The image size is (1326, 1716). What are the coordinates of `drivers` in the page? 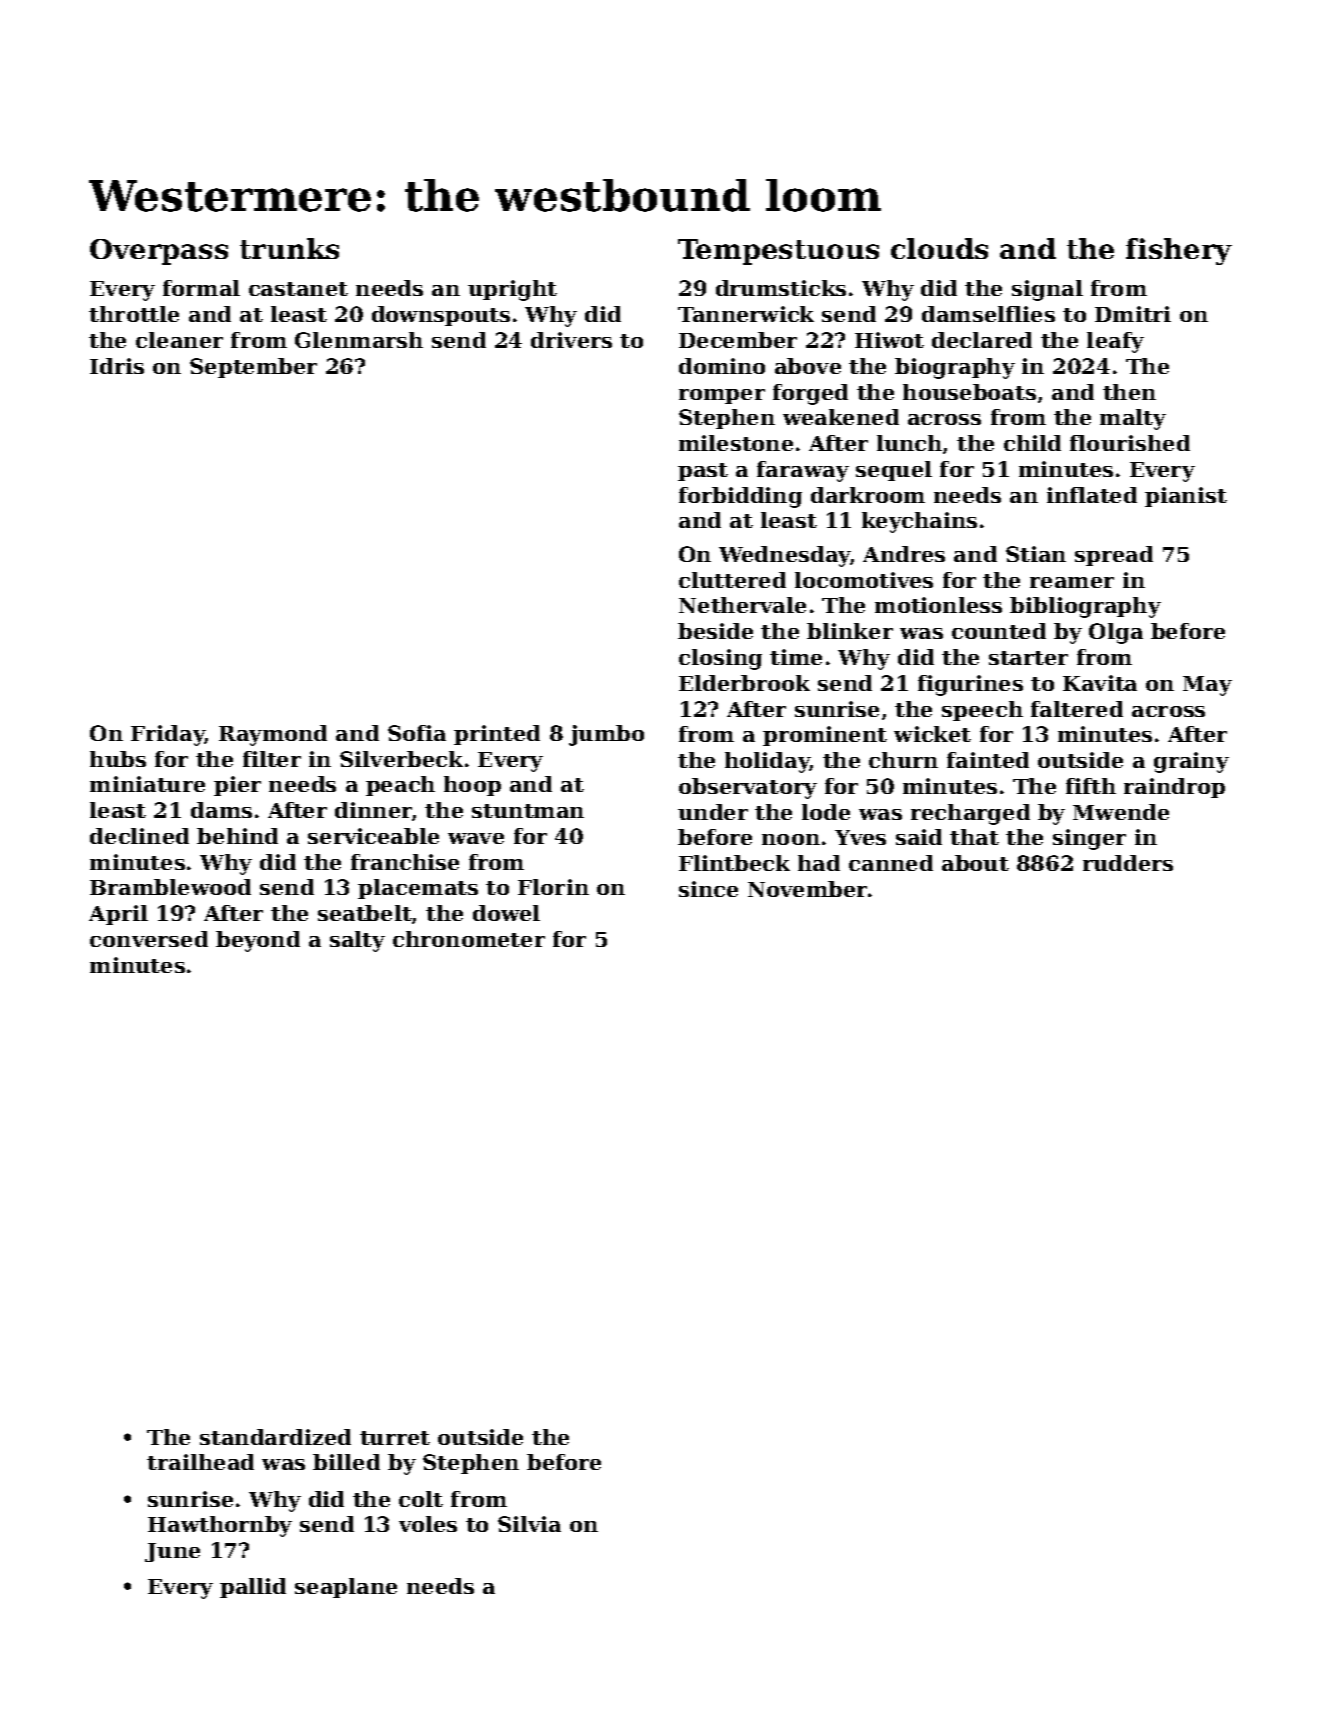 It's located at (571, 340).
